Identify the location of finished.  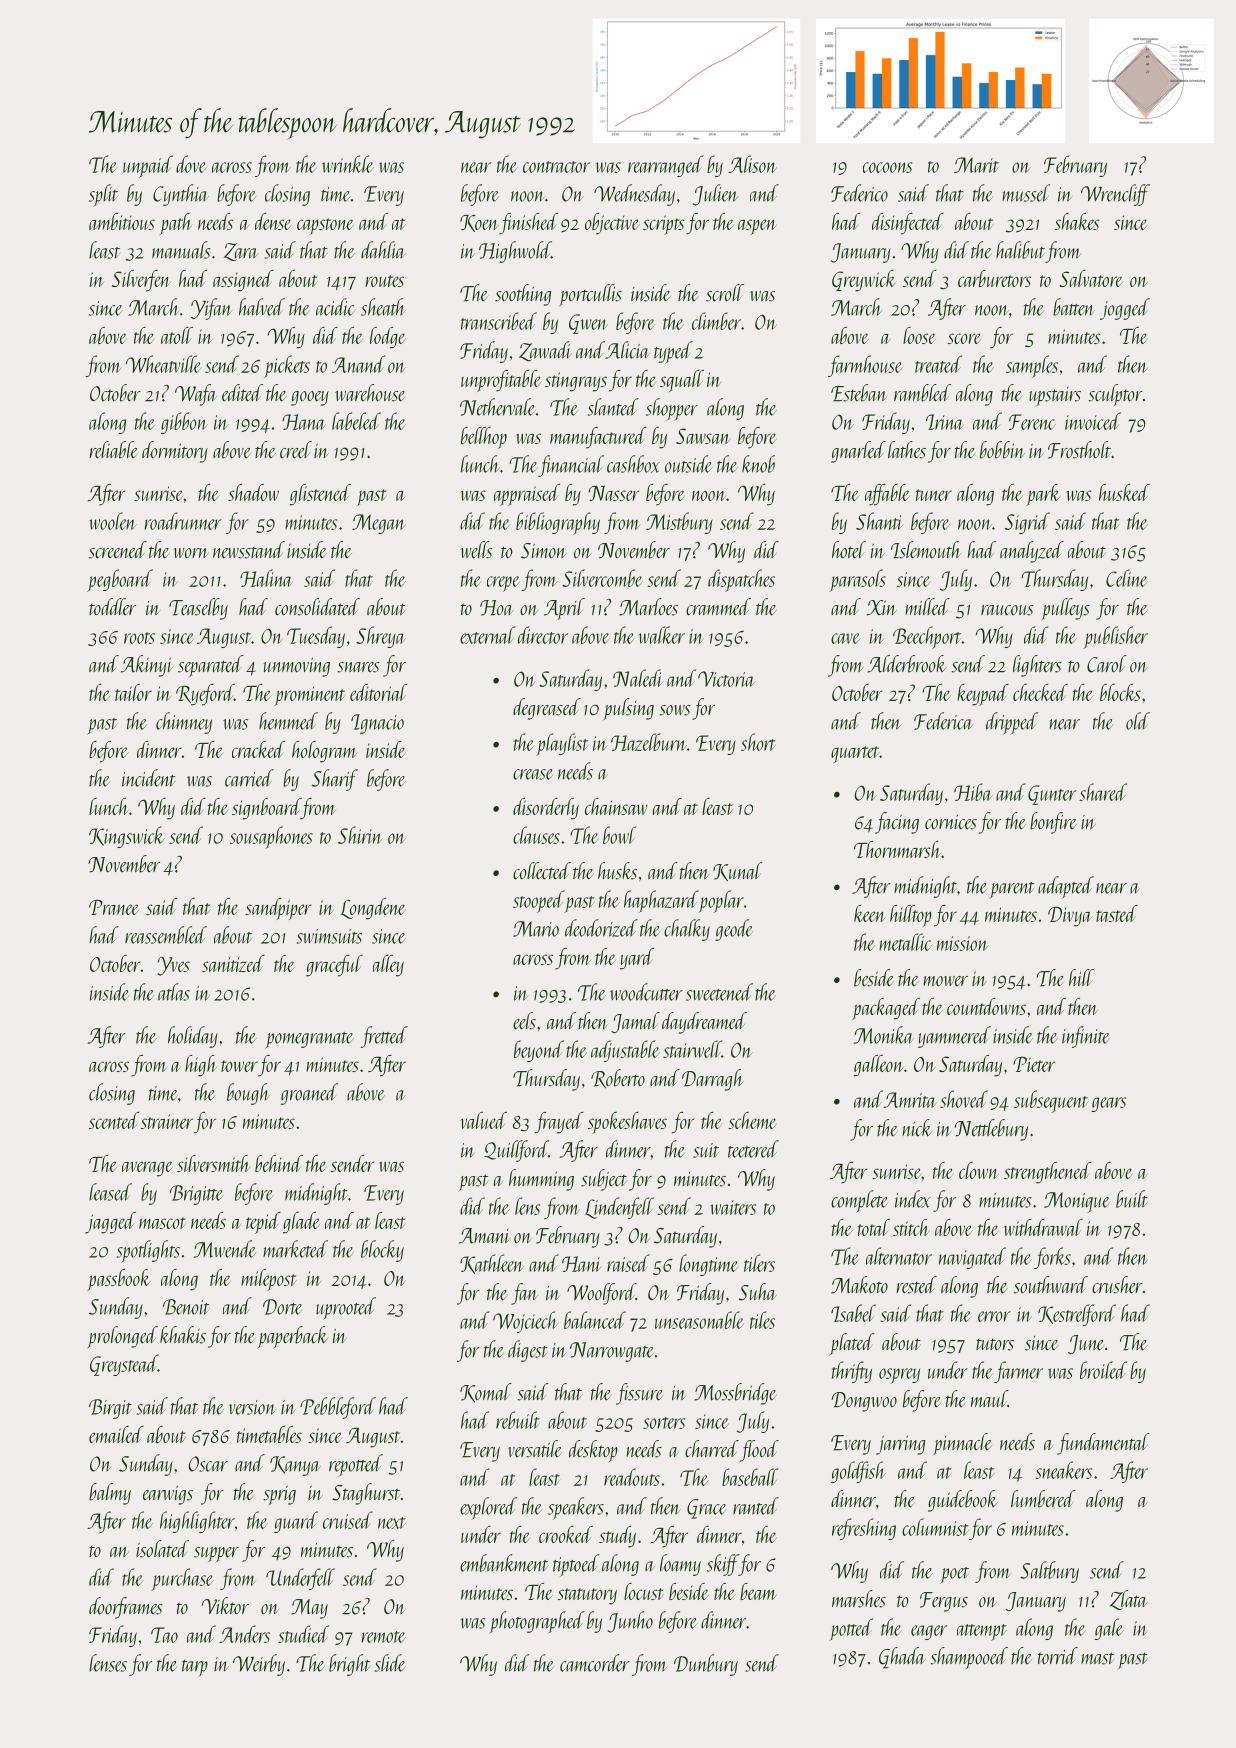
(528, 224).
